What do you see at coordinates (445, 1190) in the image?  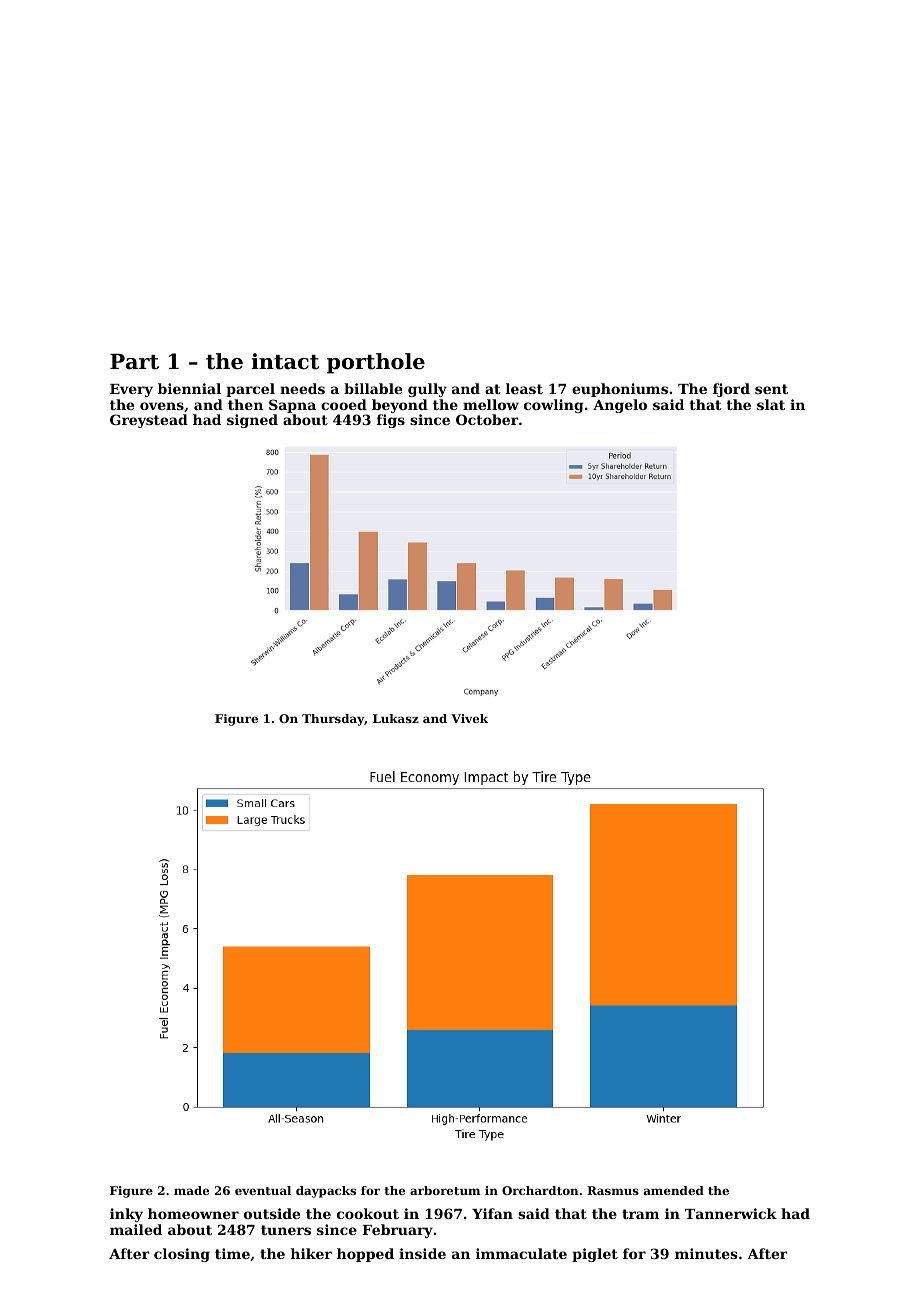 I see `arboretum` at bounding box center [445, 1190].
